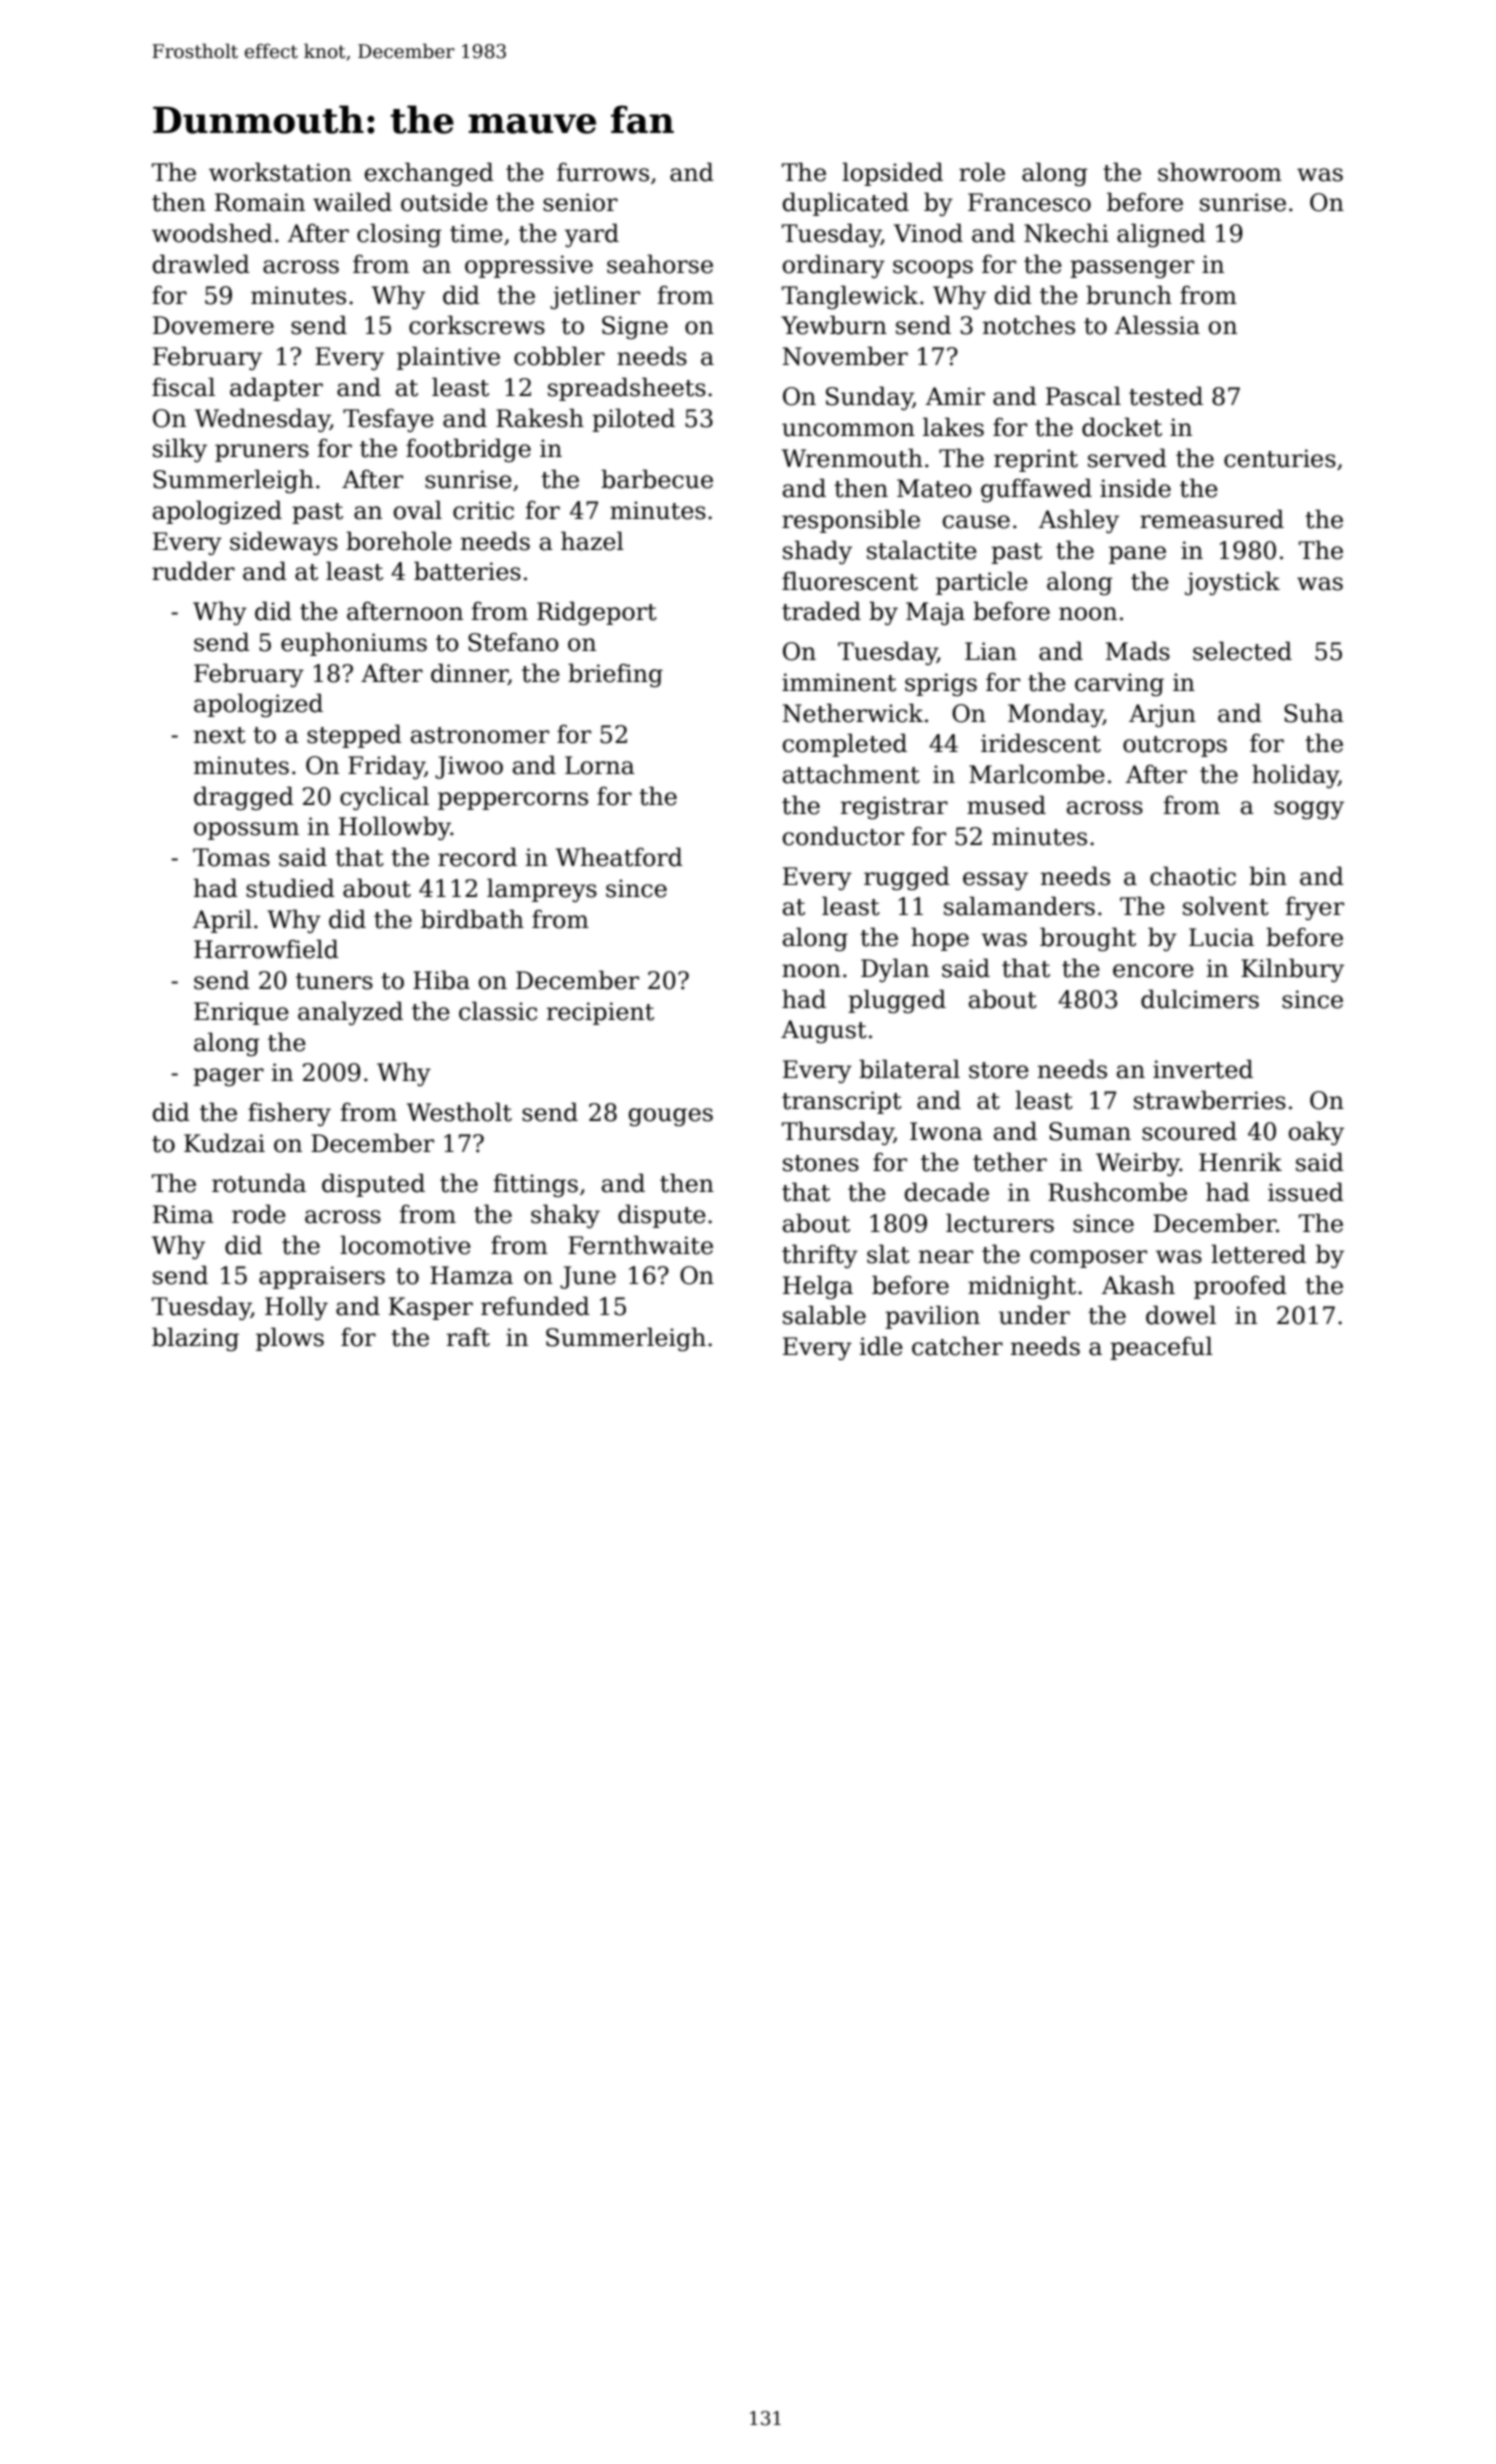 Image resolution: width=1496 pixels, height=2464 pixels. I want to click on inverted, so click(1203, 1069).
